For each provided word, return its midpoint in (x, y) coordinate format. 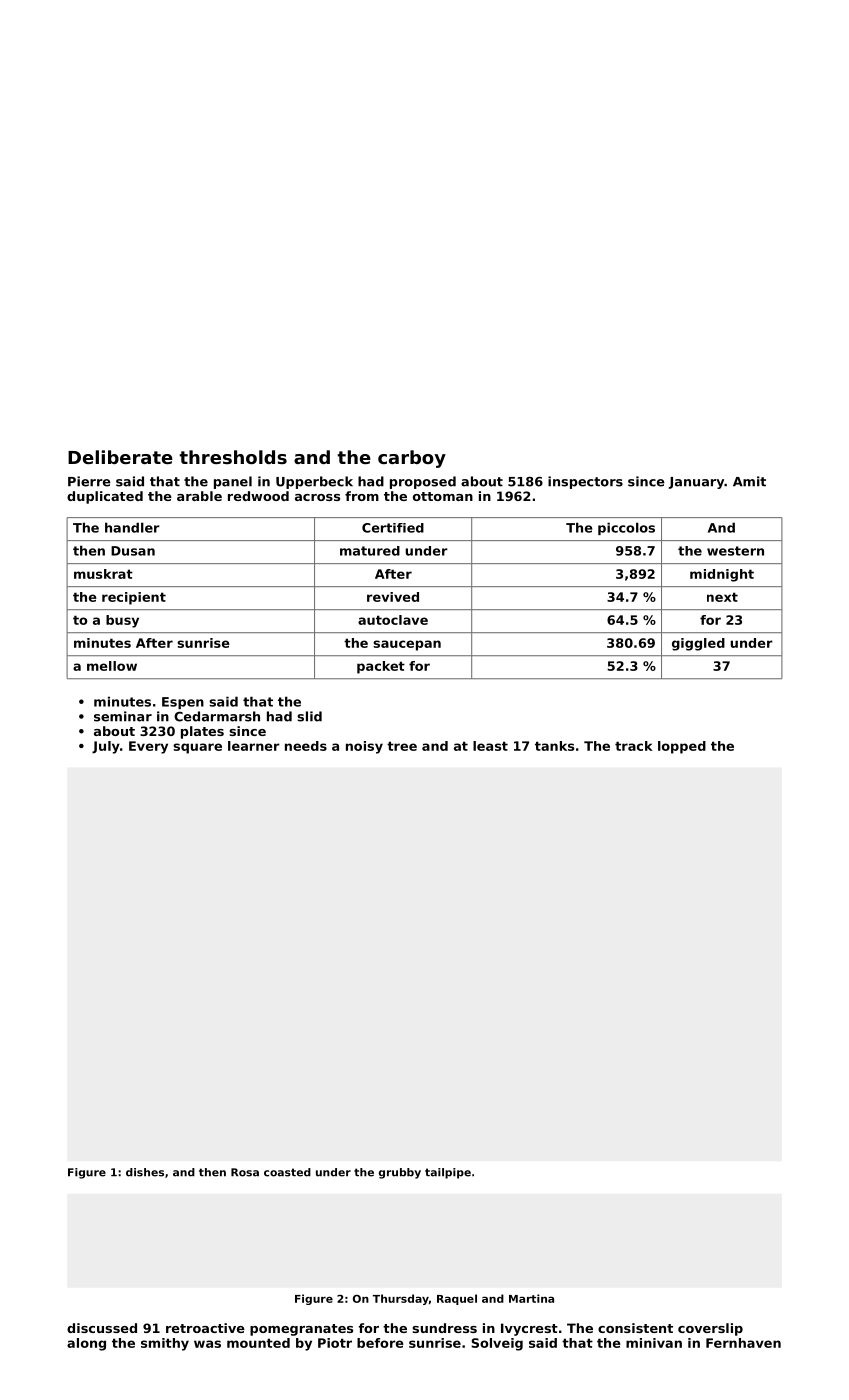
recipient (134, 598)
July (106, 747)
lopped (682, 747)
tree (402, 746)
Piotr (335, 1343)
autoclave (393, 620)
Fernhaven (743, 1343)
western (735, 551)
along (86, 1344)
